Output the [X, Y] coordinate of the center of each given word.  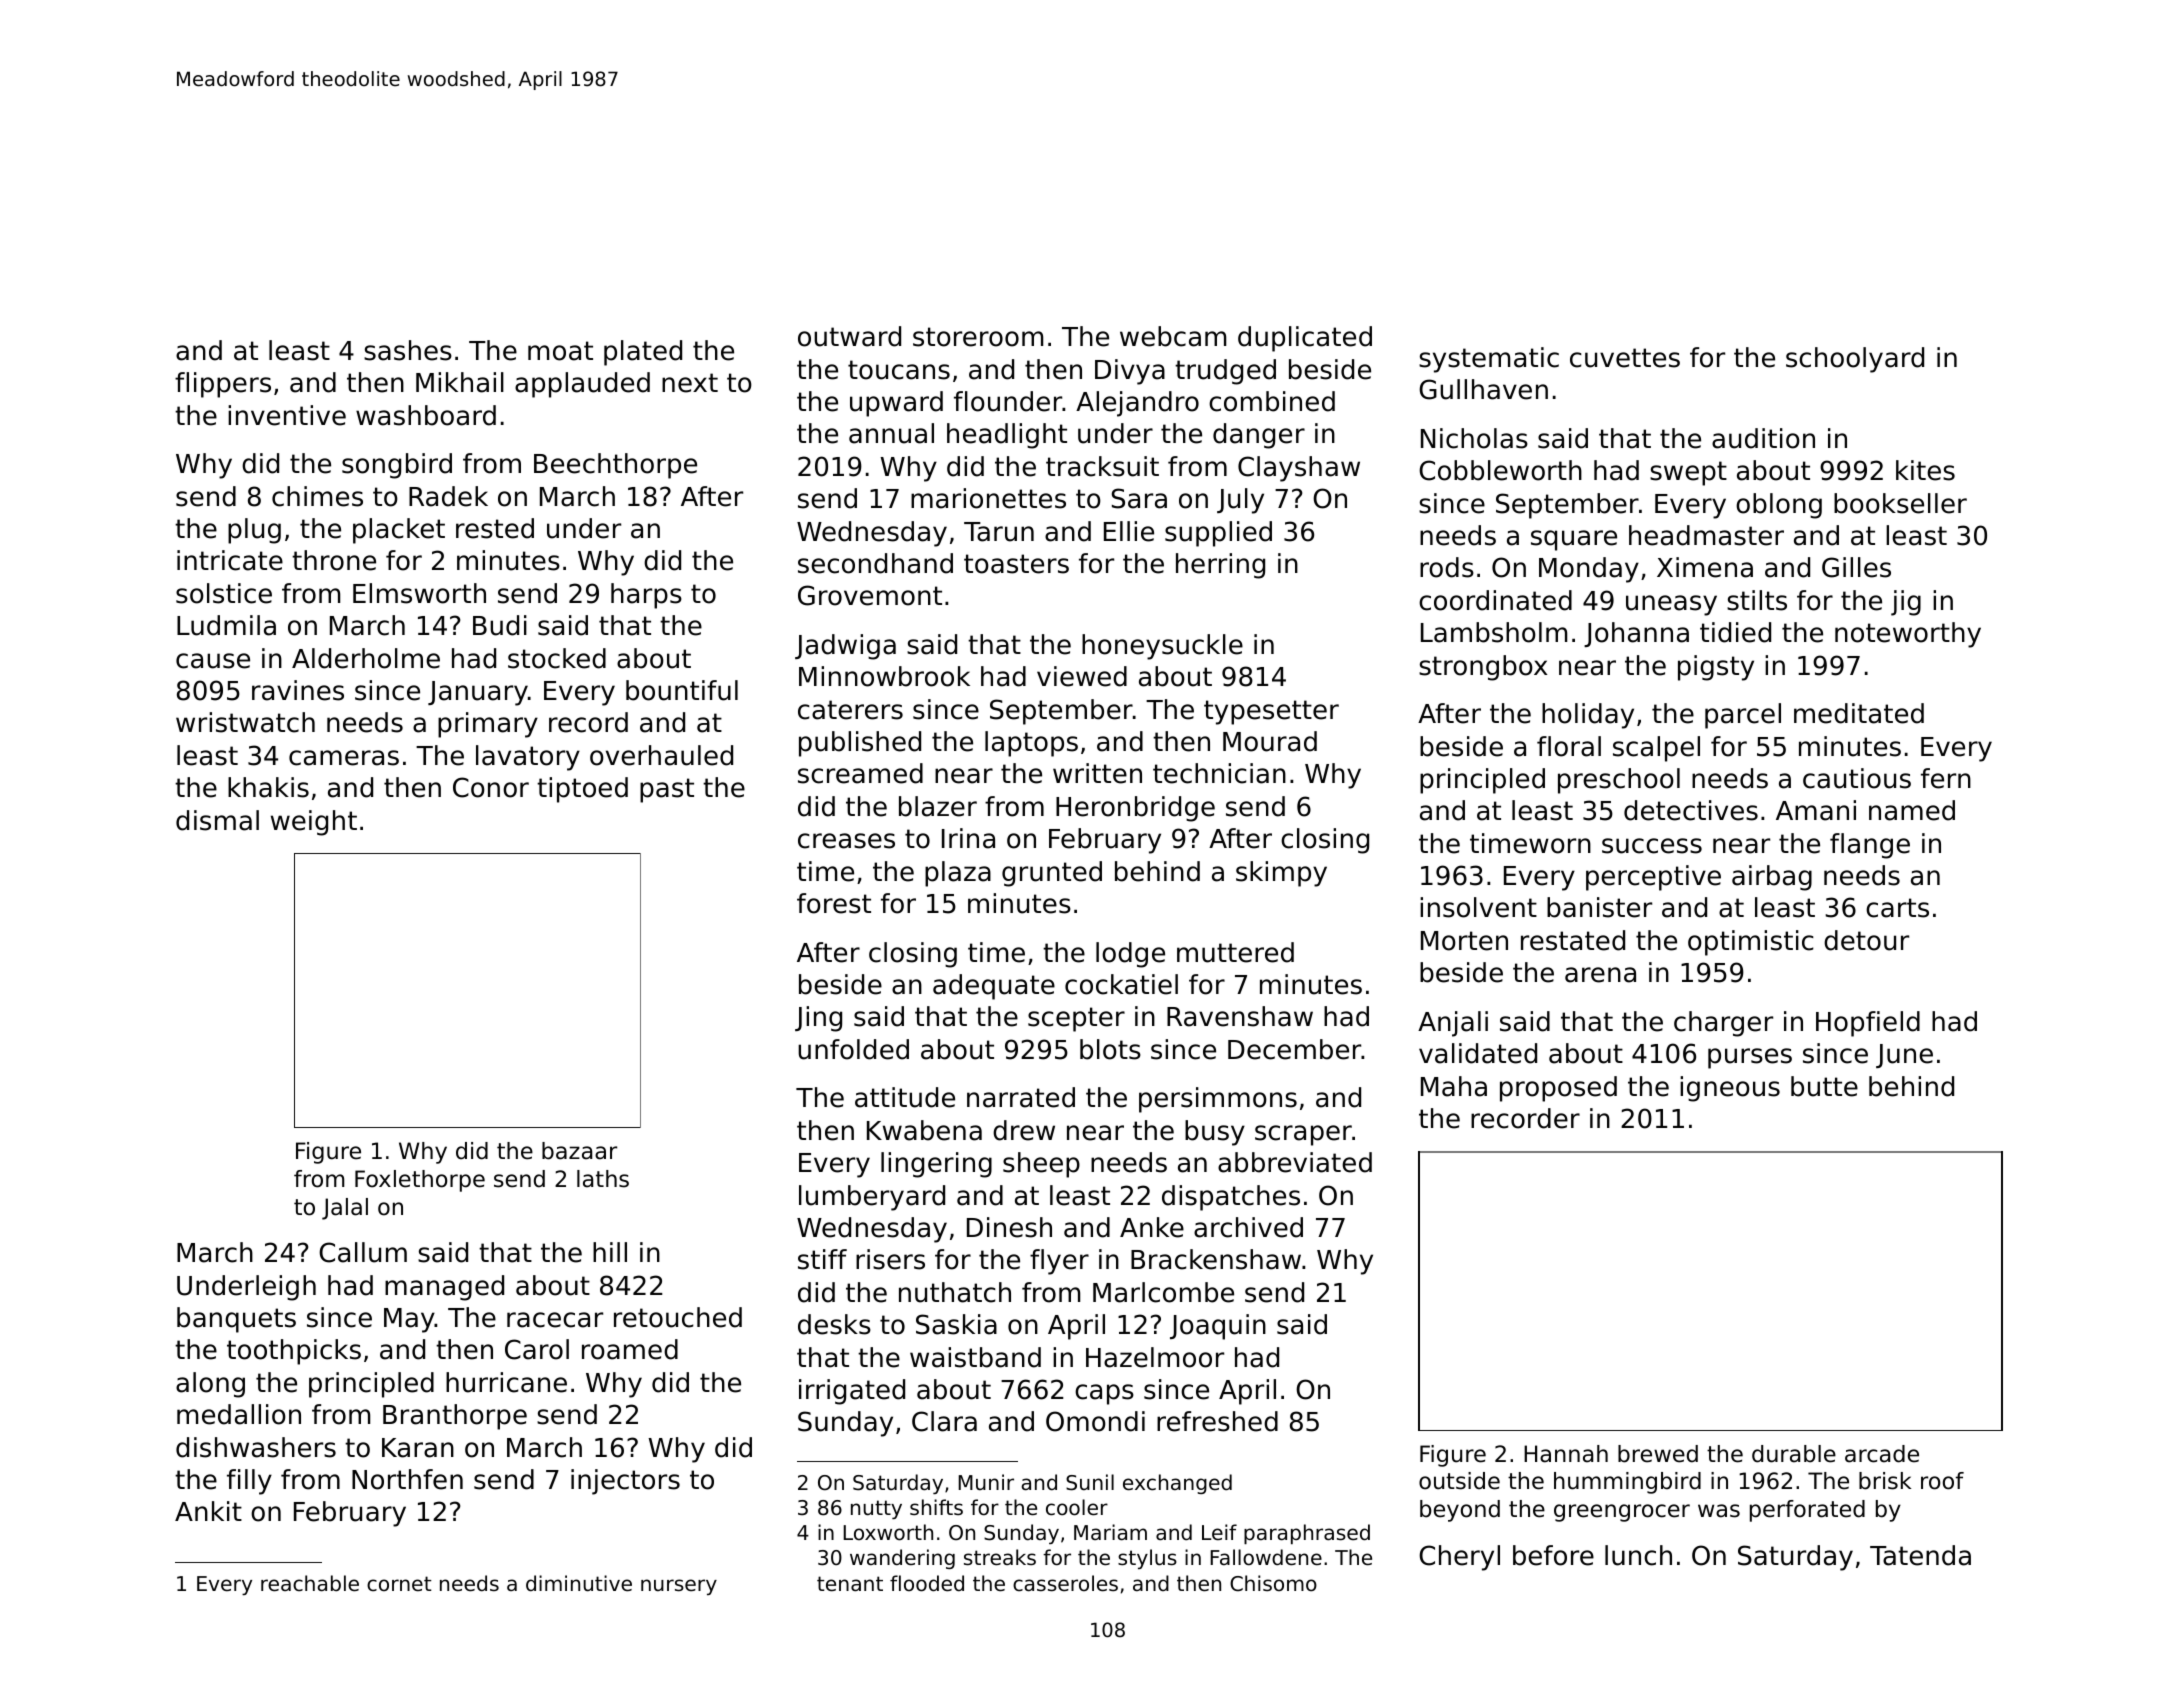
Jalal [345, 1209]
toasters [1016, 564]
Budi [500, 625]
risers [890, 1259]
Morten [1464, 941]
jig [1906, 603]
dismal [217, 820]
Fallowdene [1266, 1557]
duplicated [1305, 339]
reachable [310, 1583]
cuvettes [1625, 358]
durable [1794, 1454]
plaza [958, 874]
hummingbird [1627, 1483]
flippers [223, 385]
